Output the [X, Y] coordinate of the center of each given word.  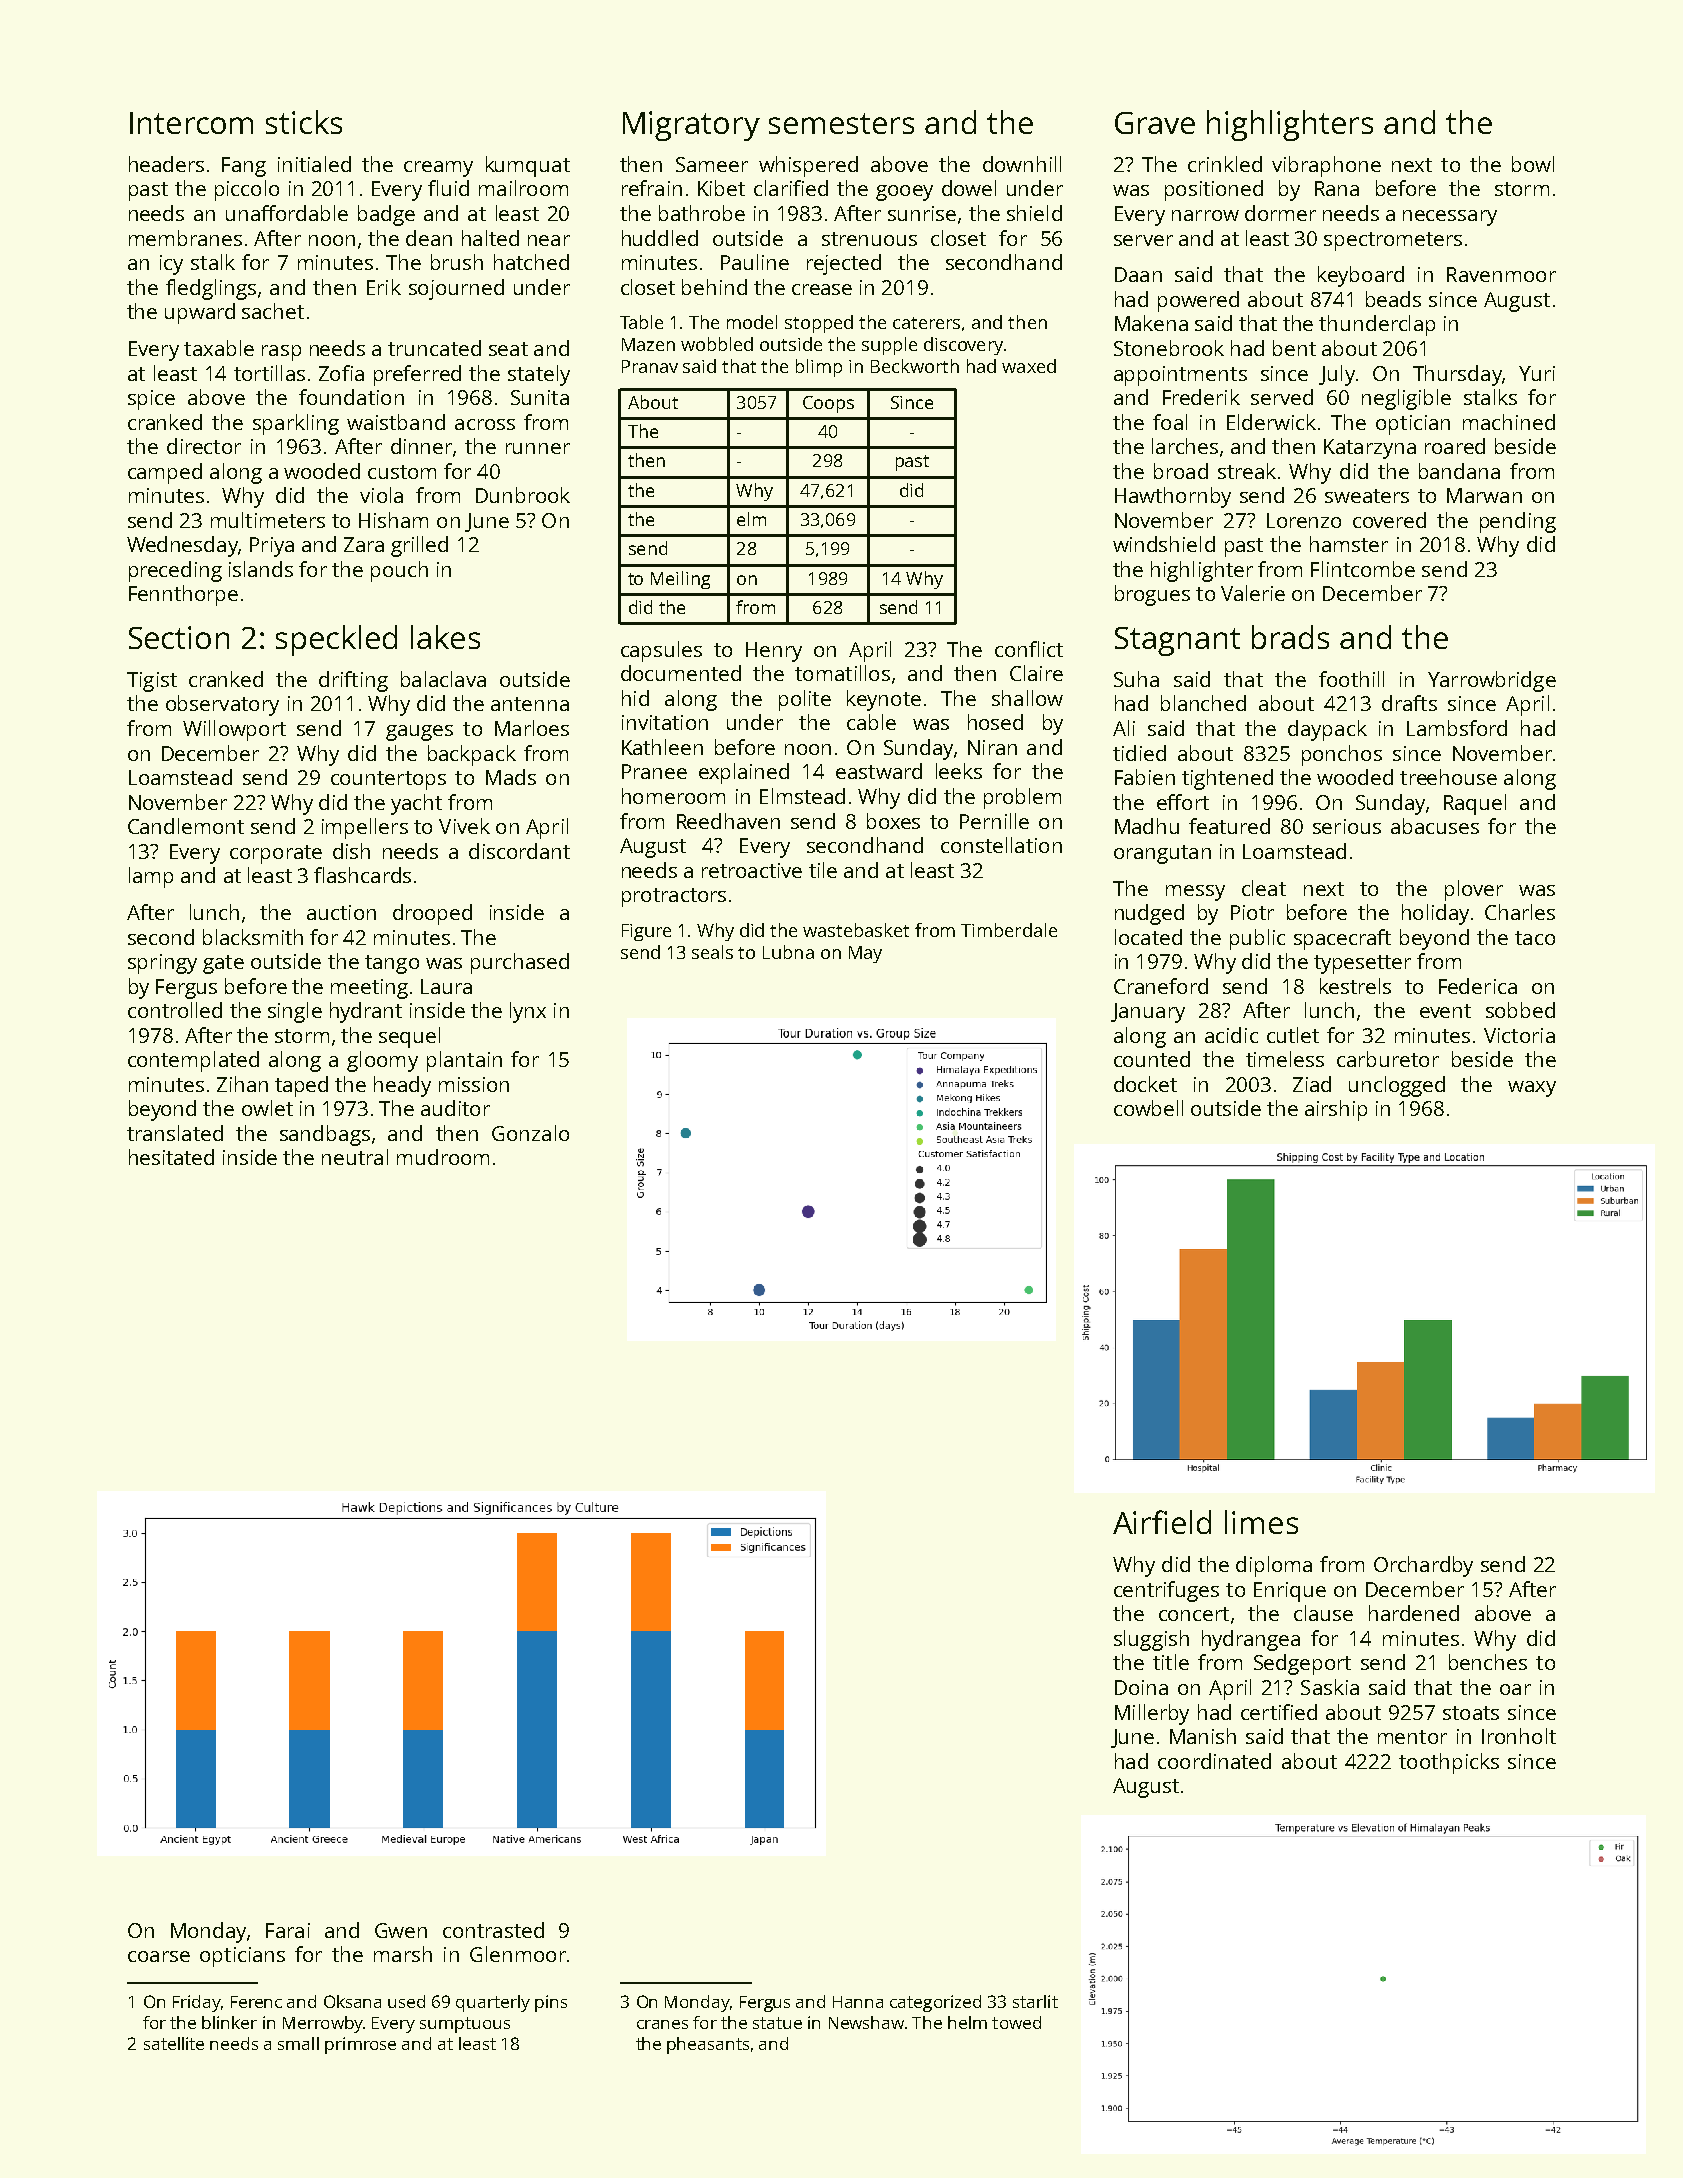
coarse [159, 1956]
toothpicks [1449, 1763]
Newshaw [866, 2022]
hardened [1414, 1613]
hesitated [171, 1157]
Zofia [341, 373]
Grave [1155, 123]
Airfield [1162, 1522]
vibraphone [1326, 166]
